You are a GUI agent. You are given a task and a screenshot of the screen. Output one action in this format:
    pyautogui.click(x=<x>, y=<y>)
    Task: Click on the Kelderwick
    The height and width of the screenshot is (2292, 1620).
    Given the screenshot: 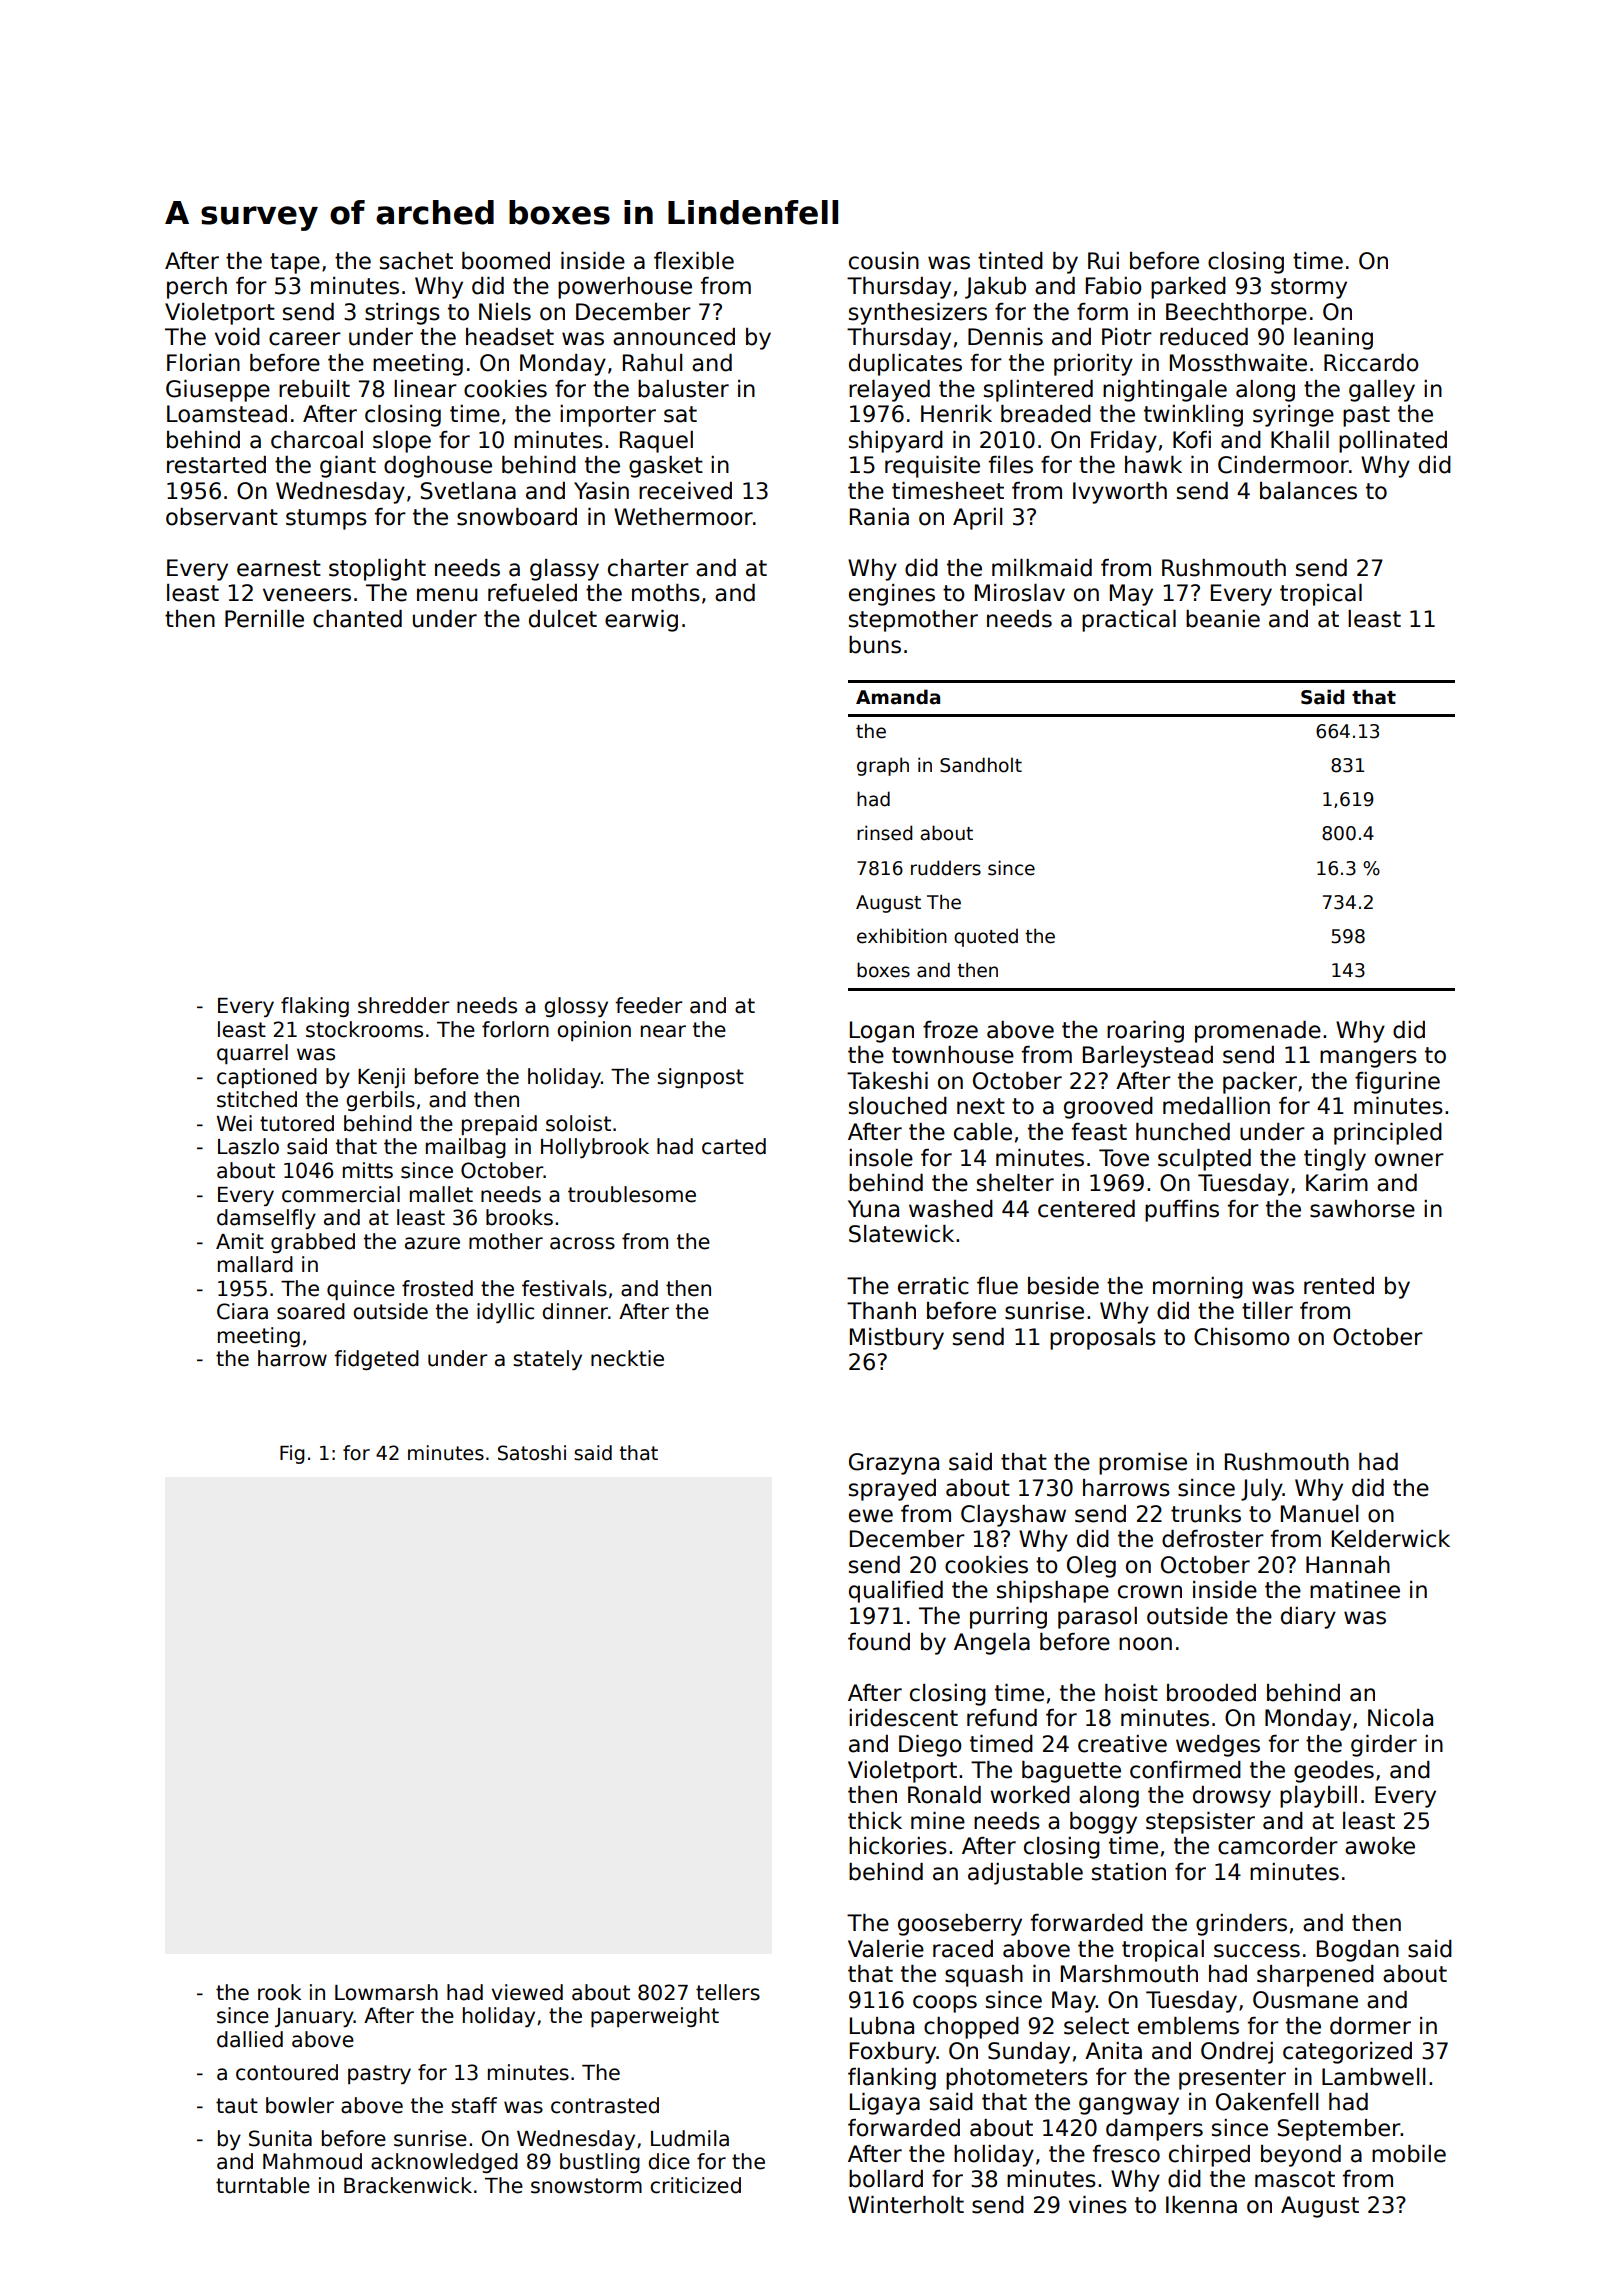 What is the action you would take?
    pyautogui.click(x=1391, y=1539)
